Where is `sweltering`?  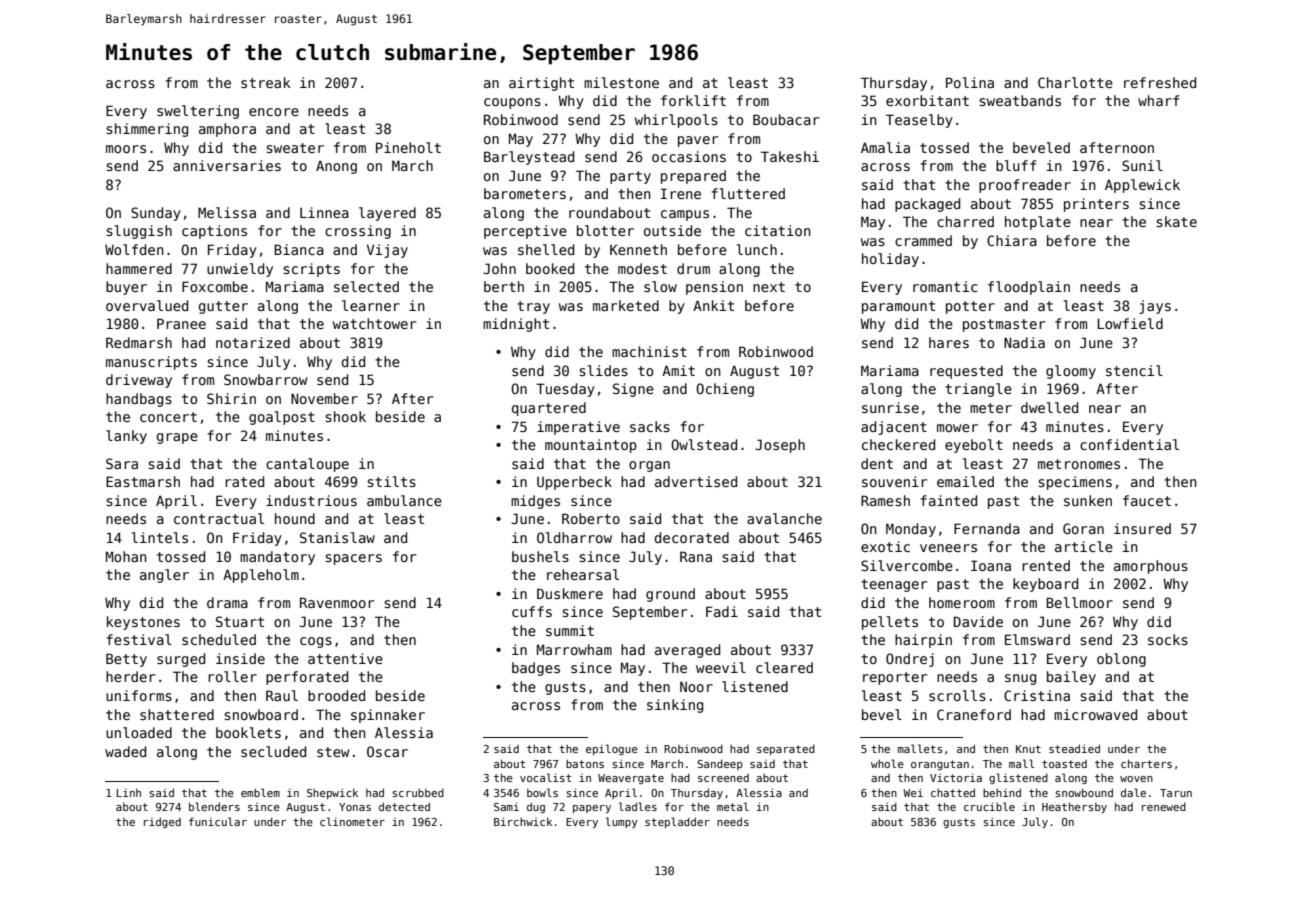
sweltering is located at coordinates (198, 112).
